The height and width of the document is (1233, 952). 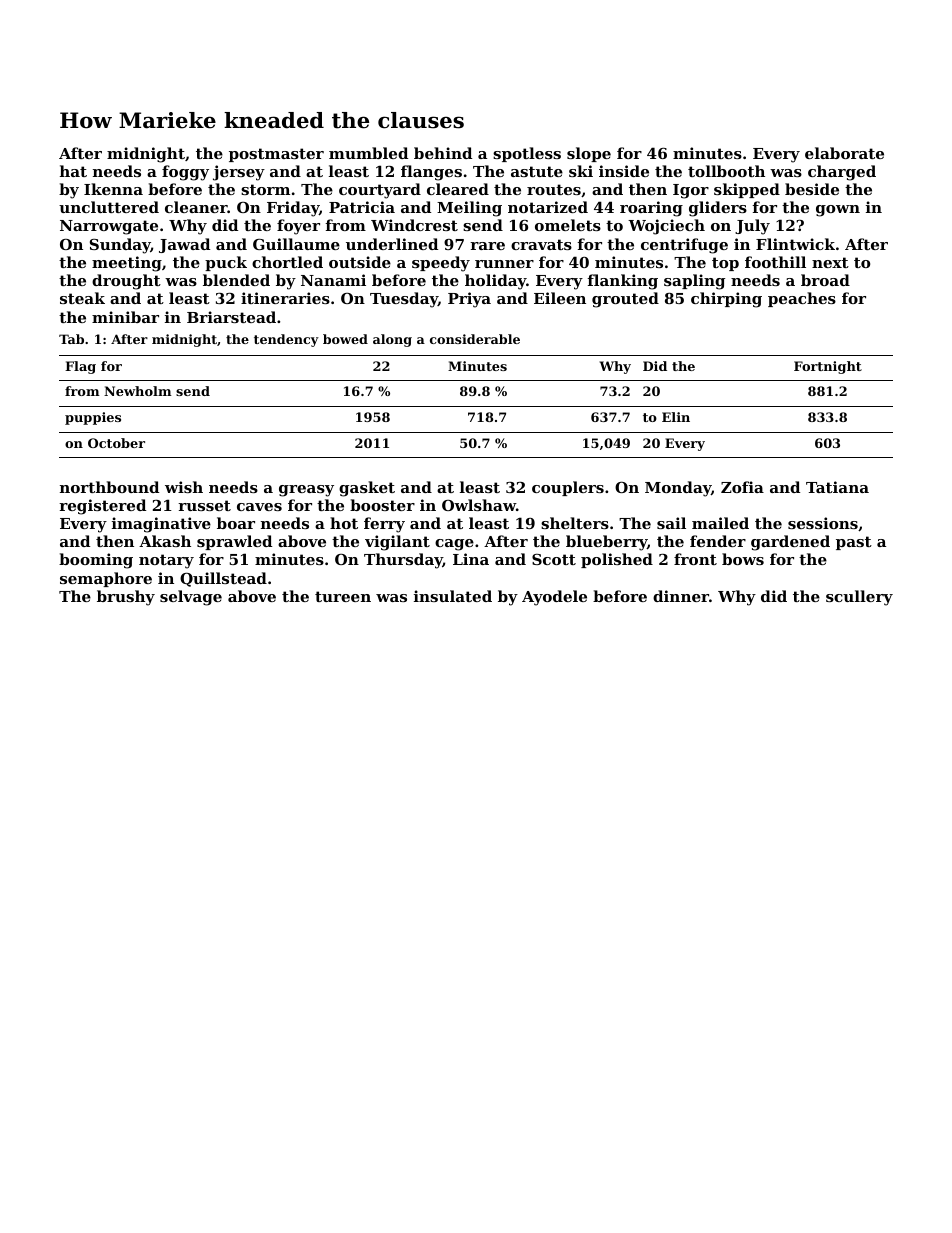 I want to click on gasket, so click(x=367, y=489).
